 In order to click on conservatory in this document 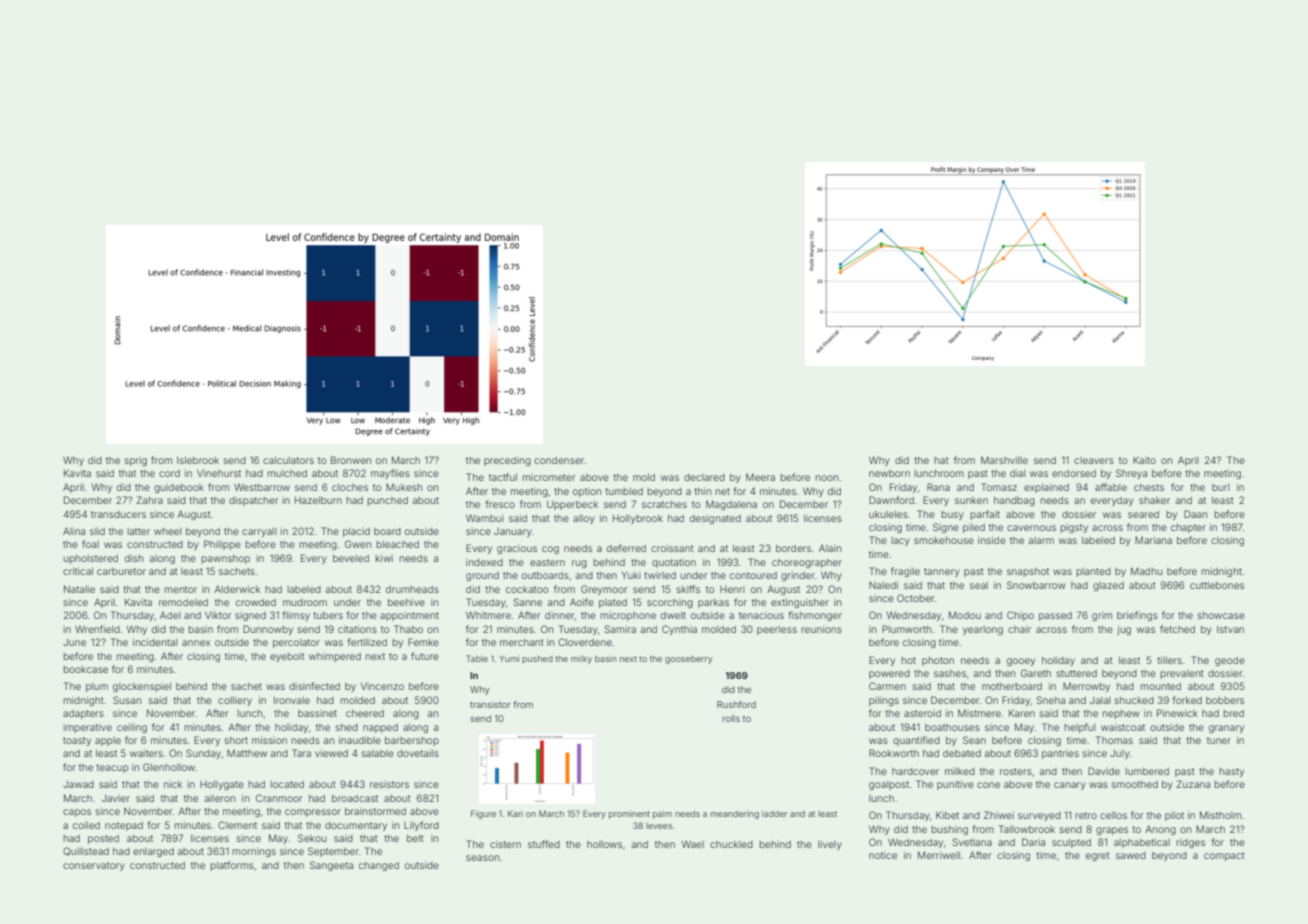, I will do `click(94, 866)`.
